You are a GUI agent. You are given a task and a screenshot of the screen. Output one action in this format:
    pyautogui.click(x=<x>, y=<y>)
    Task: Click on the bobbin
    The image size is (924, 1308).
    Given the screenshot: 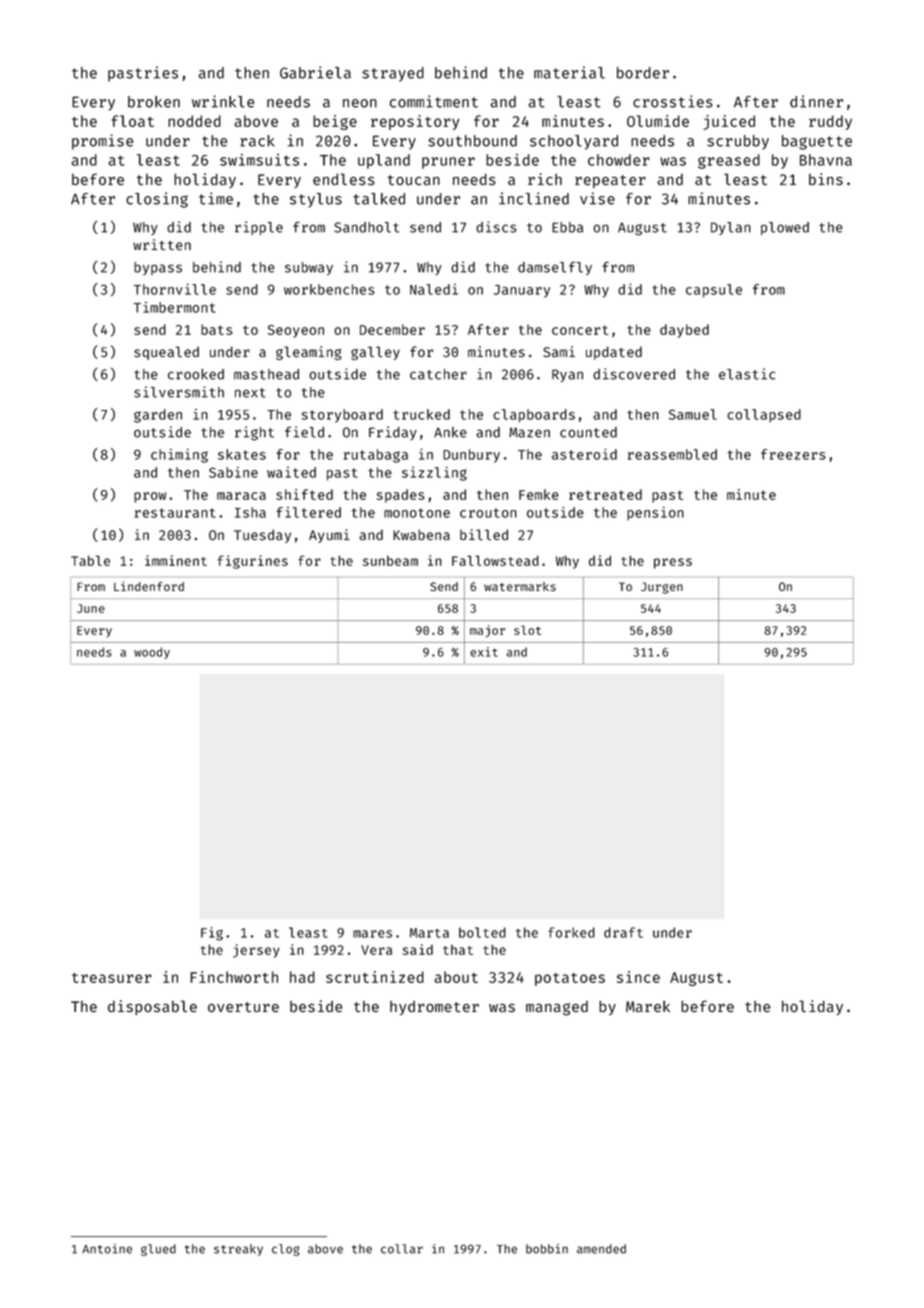 What is the action you would take?
    pyautogui.click(x=547, y=1249)
